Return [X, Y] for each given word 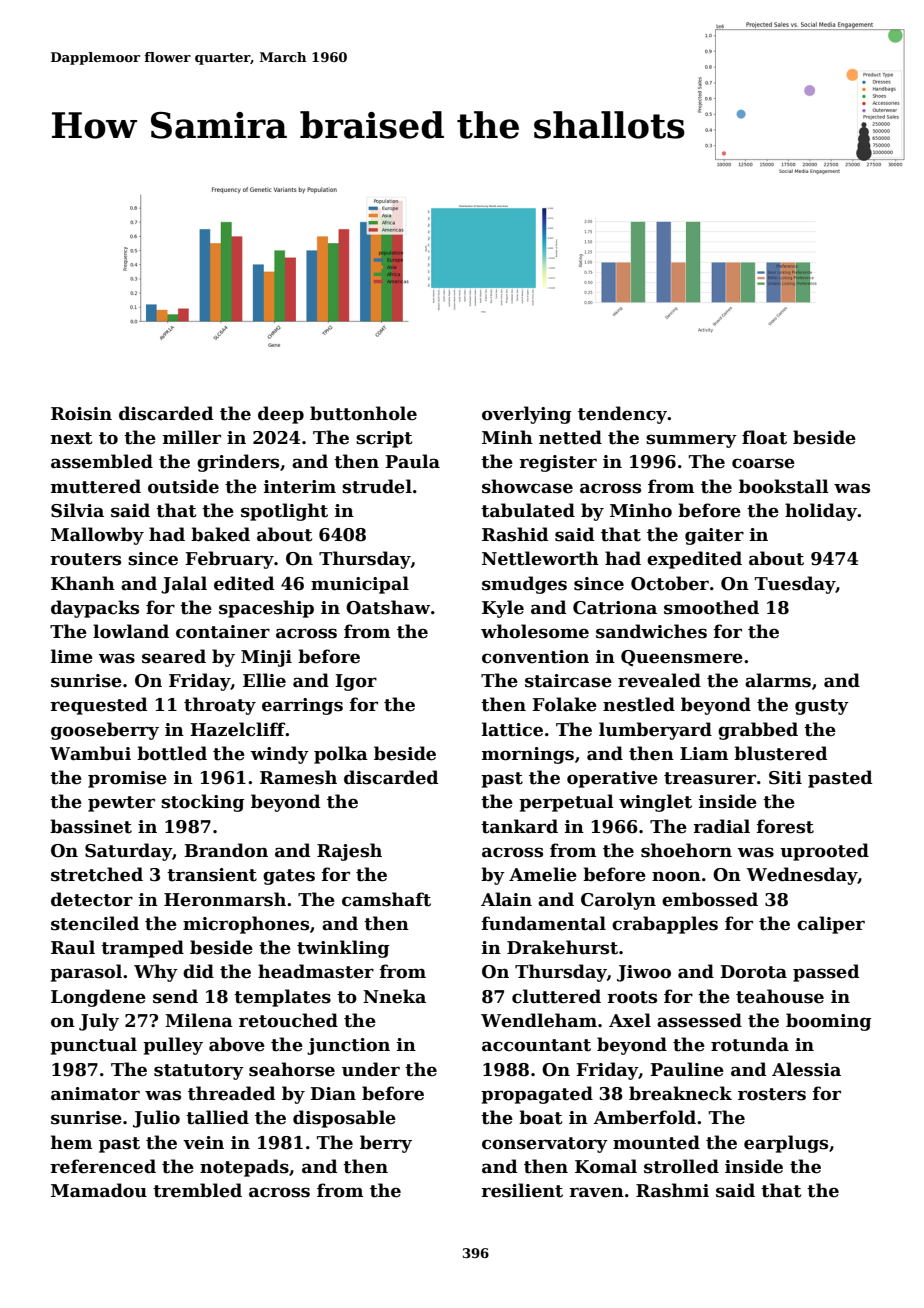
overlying [526, 415]
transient [212, 875]
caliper [831, 925]
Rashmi [672, 1190]
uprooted [824, 852]
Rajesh [349, 852]
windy [279, 755]
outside [183, 486]
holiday [821, 512]
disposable [344, 1119]
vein [203, 1143]
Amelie [543, 874]
